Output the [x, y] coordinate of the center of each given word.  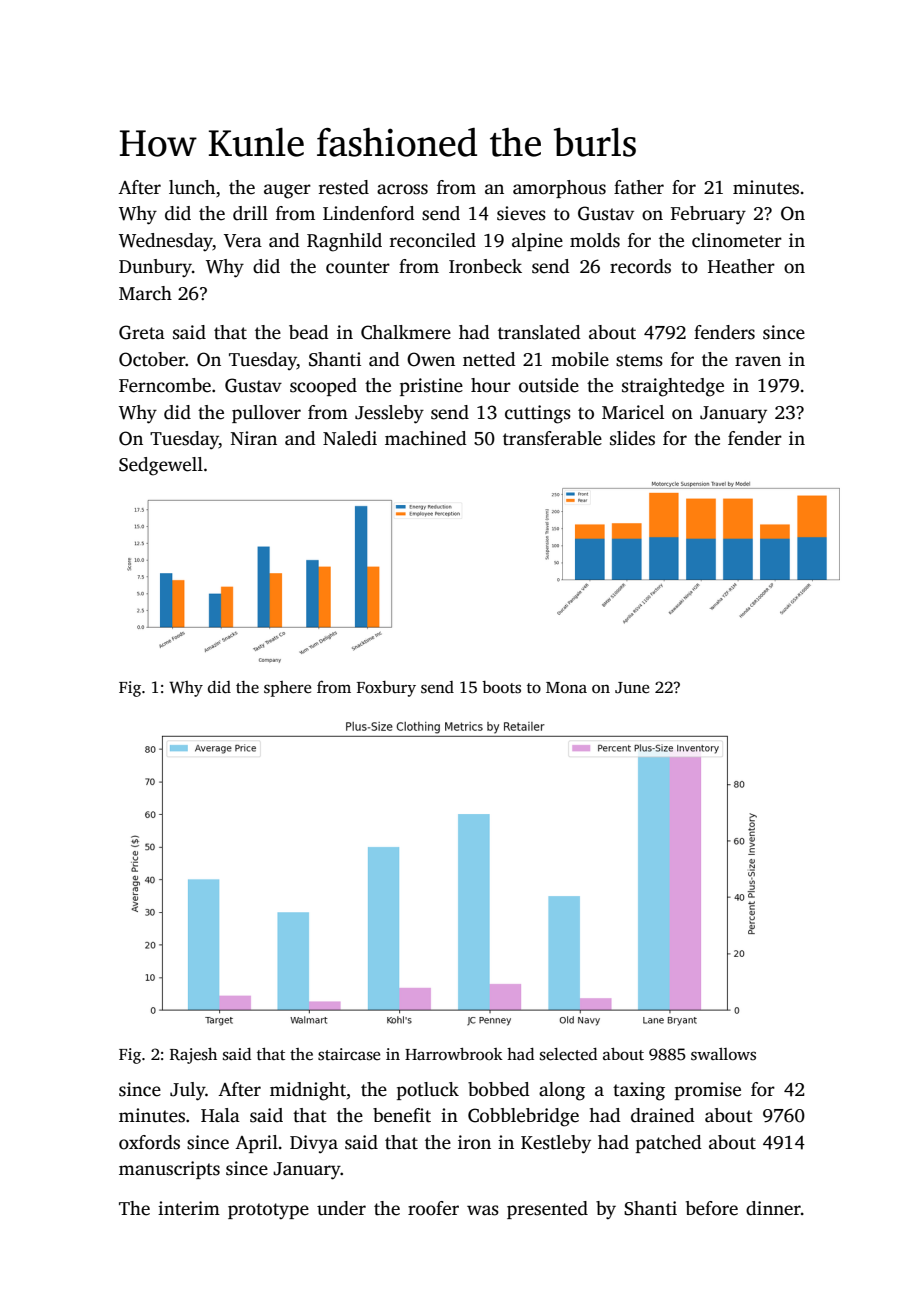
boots [501, 687]
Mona [566, 687]
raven [758, 361]
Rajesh [193, 1056]
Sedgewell [161, 466]
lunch [192, 187]
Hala [220, 1115]
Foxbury [386, 689]
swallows [723, 1054]
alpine [537, 242]
